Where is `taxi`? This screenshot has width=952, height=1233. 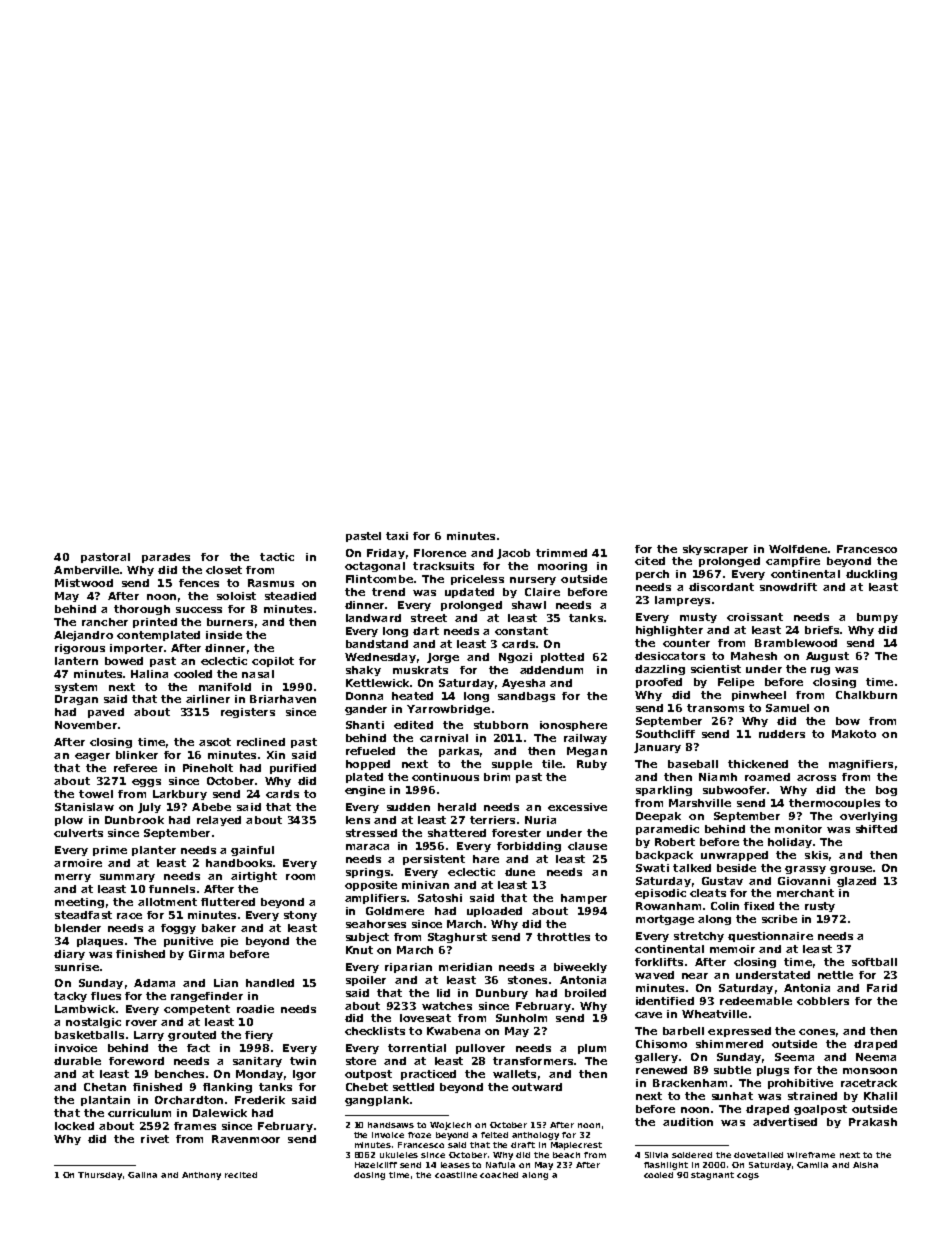 taxi is located at coordinates (397, 536).
